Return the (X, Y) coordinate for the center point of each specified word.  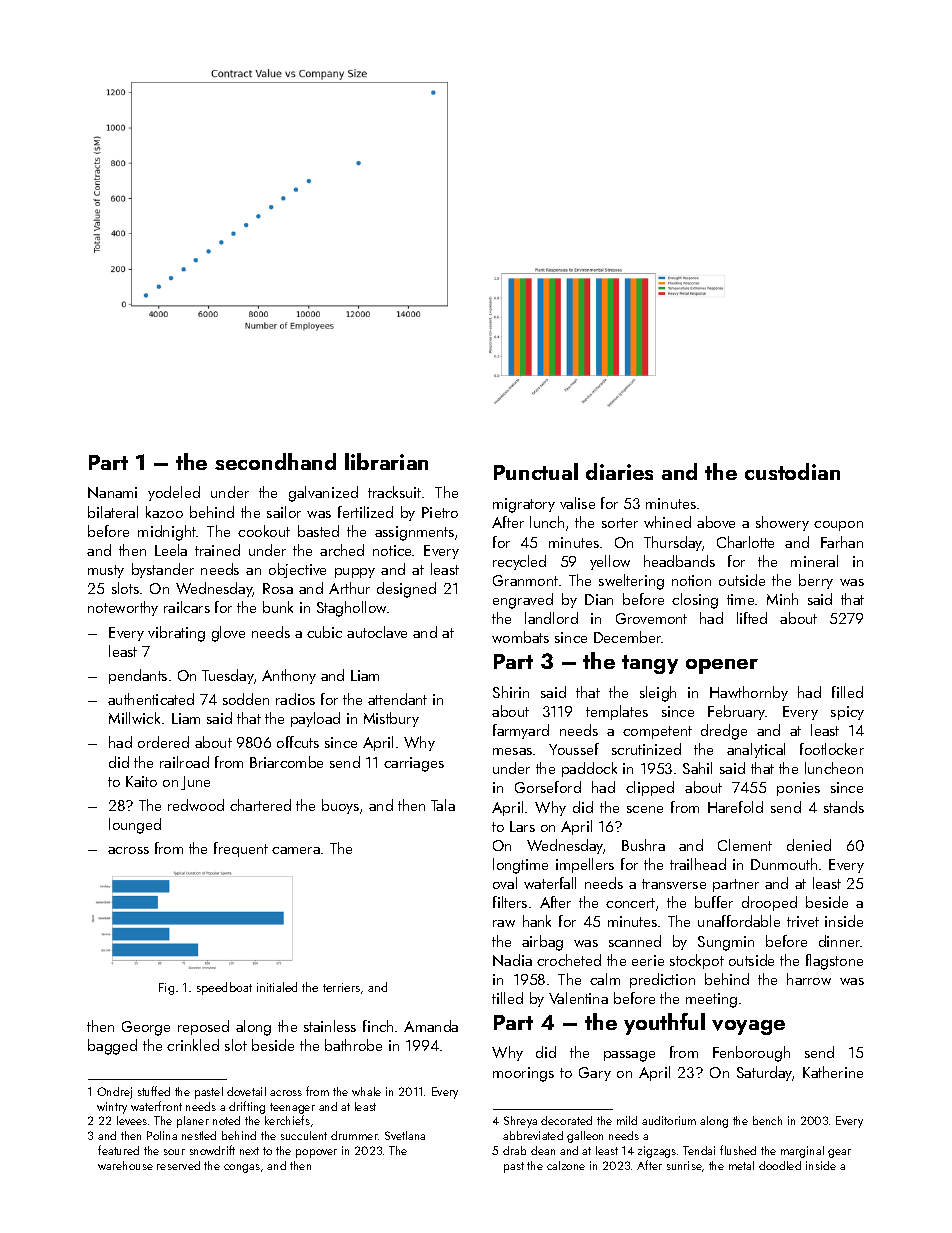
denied (809, 845)
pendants (138, 676)
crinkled (193, 1045)
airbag (542, 943)
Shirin (511, 692)
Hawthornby (749, 693)
